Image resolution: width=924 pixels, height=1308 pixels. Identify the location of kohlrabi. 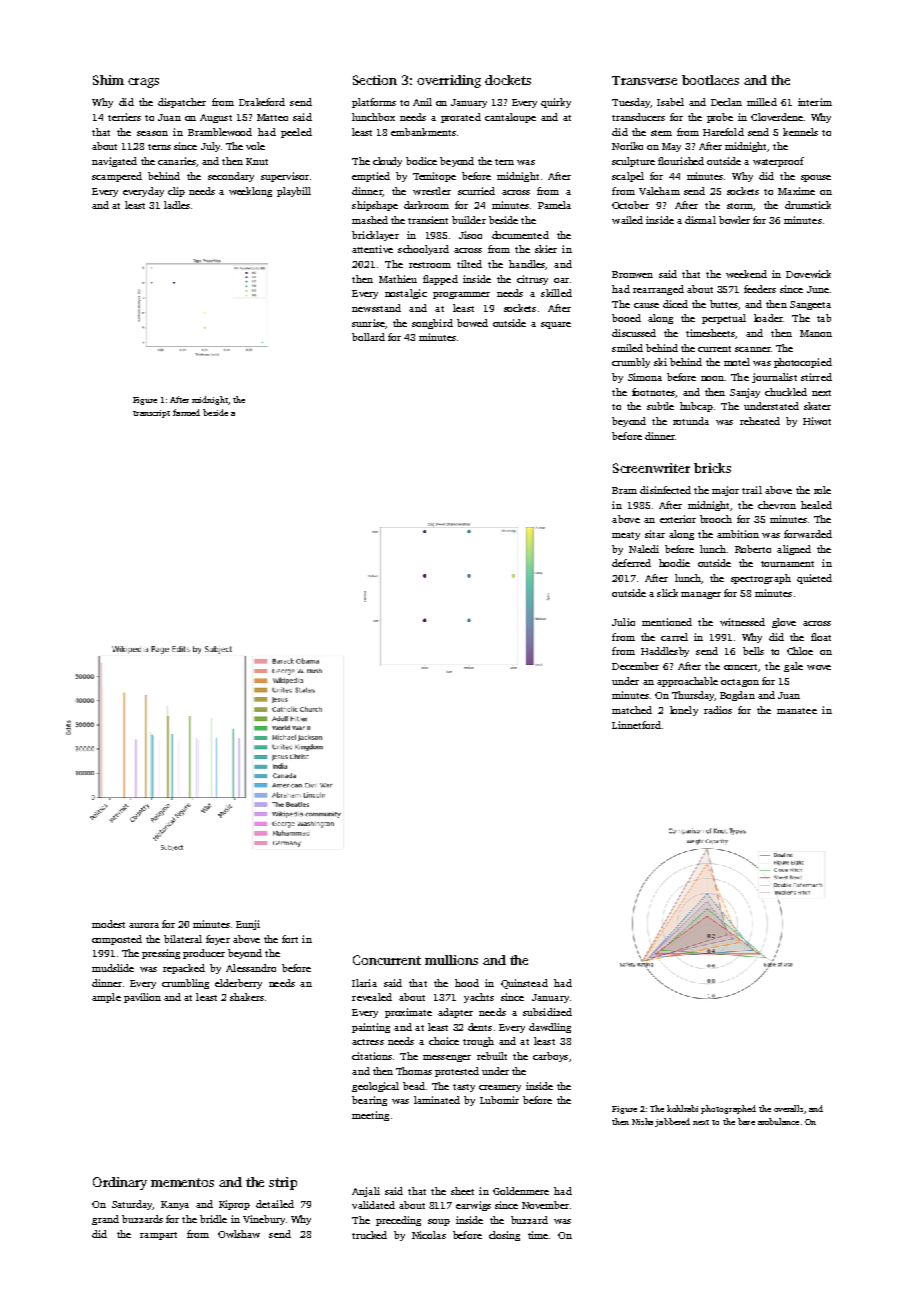
(682, 1108).
